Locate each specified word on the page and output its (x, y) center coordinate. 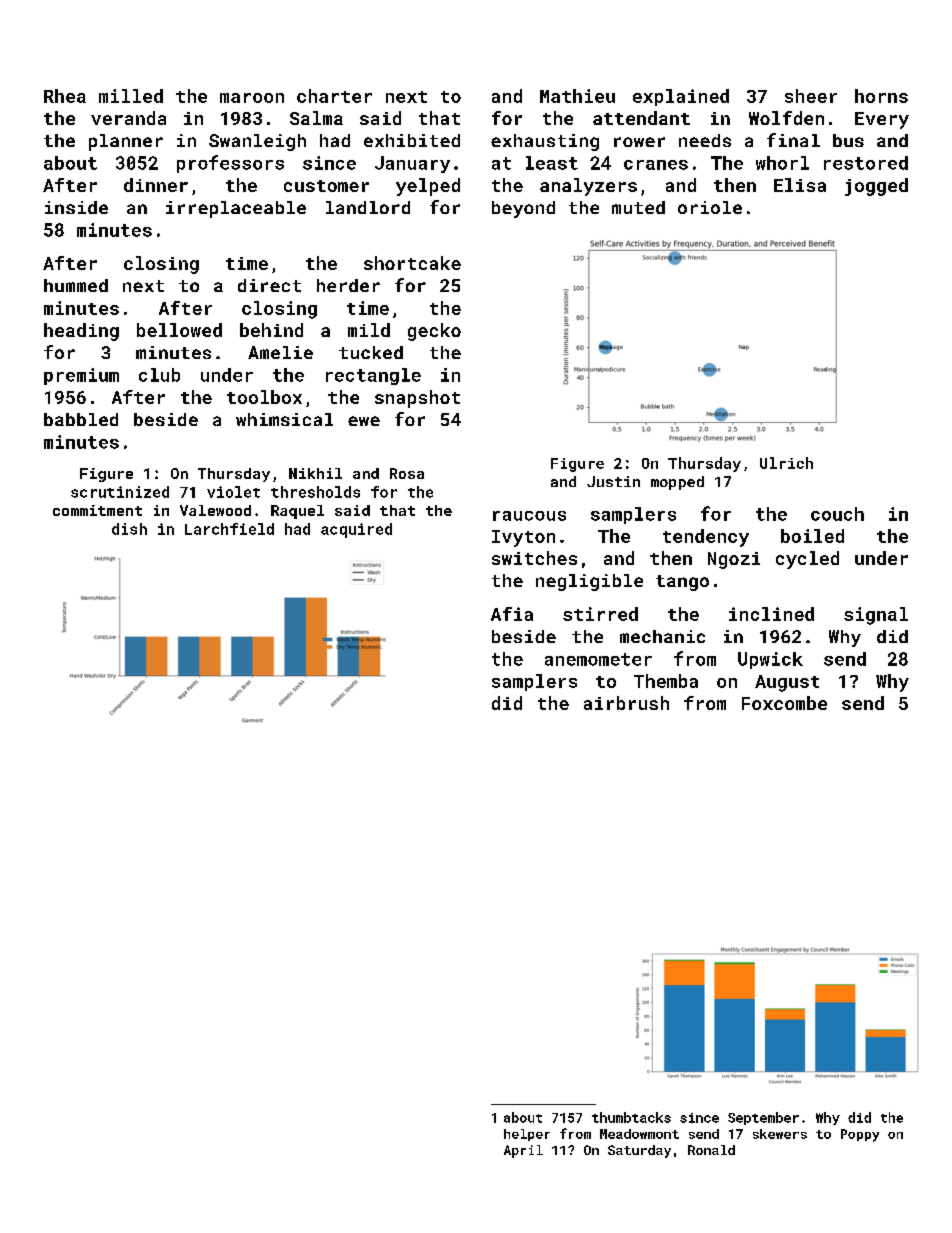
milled (131, 96)
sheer (811, 96)
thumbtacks (631, 1117)
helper (527, 1135)
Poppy (860, 1135)
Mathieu (577, 96)
